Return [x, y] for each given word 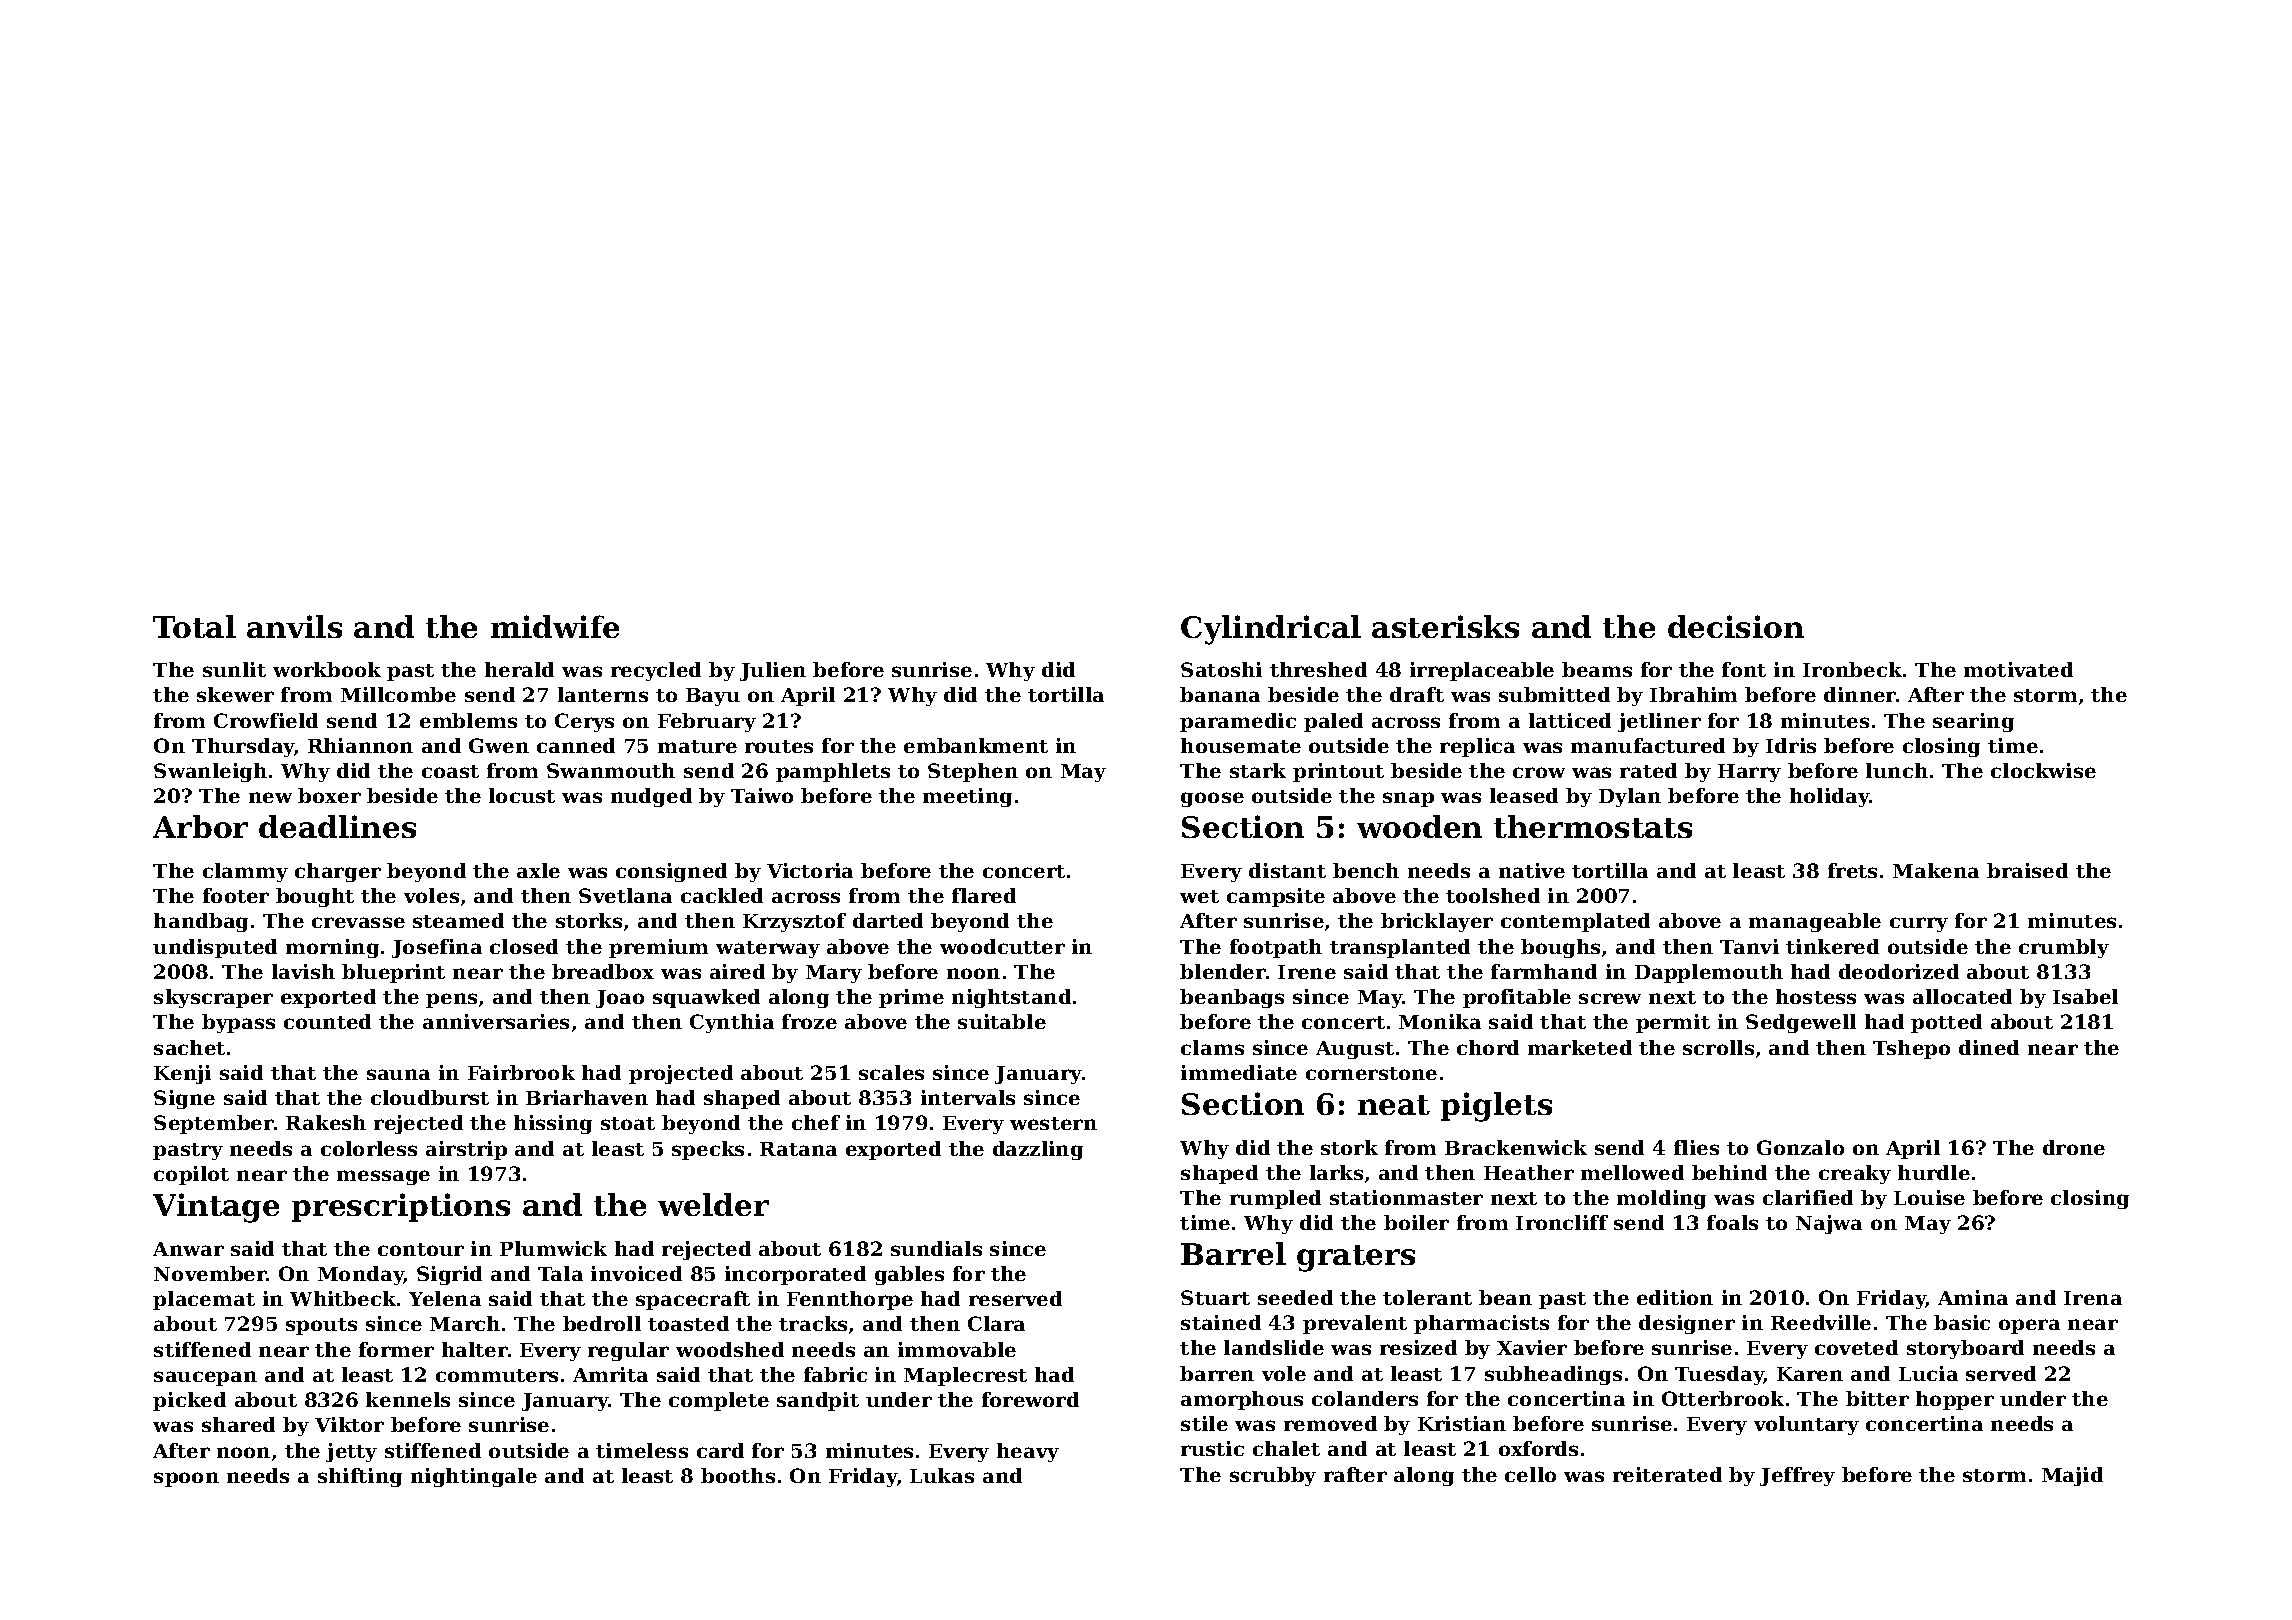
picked [189, 1401]
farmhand [1544, 971]
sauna [398, 1074]
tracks [813, 1323]
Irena [2093, 1298]
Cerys [584, 722]
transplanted [1400, 948]
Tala [560, 1273]
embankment [976, 745]
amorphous [1242, 1400]
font [1744, 669]
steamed [458, 920]
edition [1675, 1297]
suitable [1002, 1021]
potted [1946, 1023]
